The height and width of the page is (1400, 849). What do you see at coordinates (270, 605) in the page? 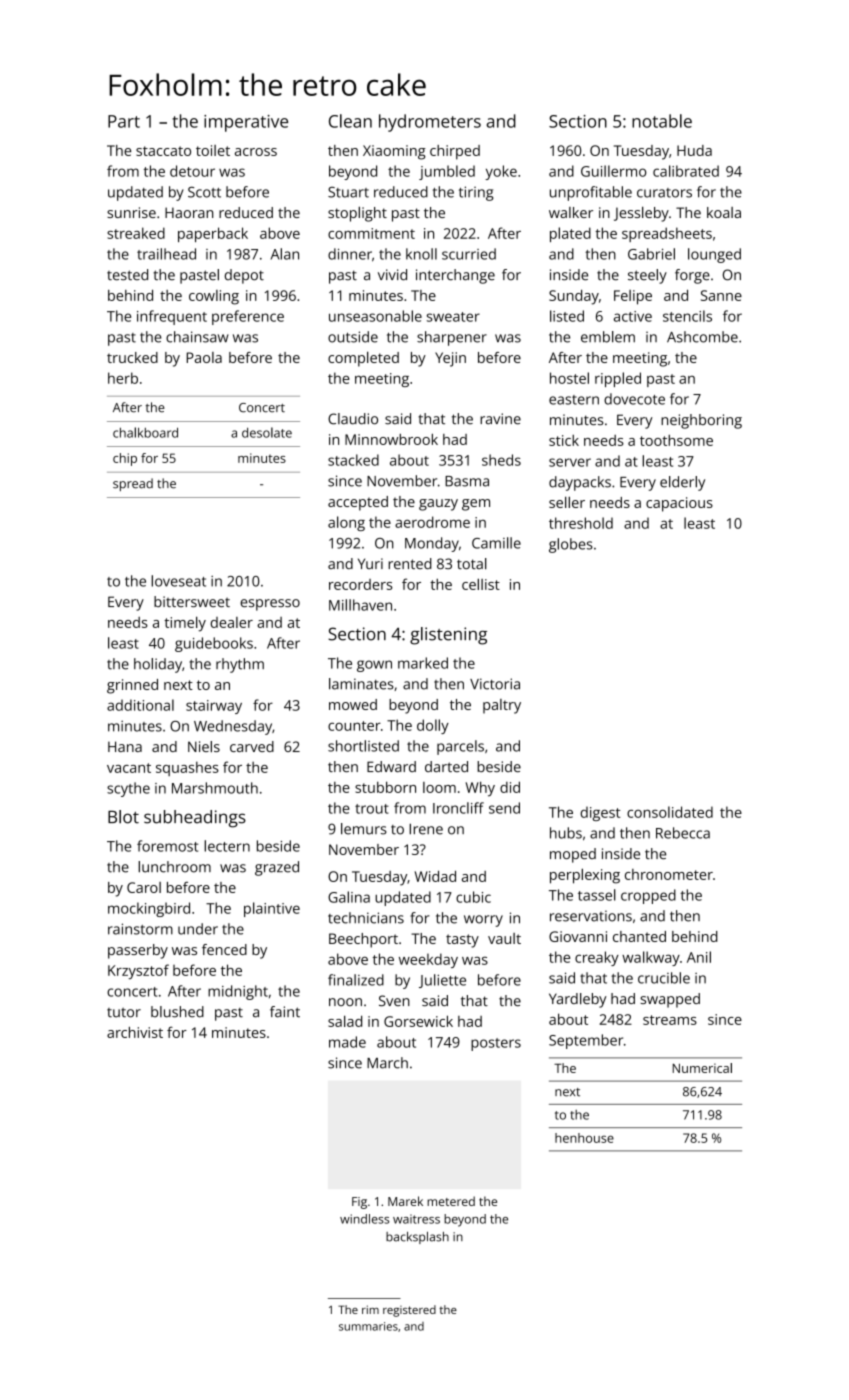
I see `espresso` at bounding box center [270, 605].
